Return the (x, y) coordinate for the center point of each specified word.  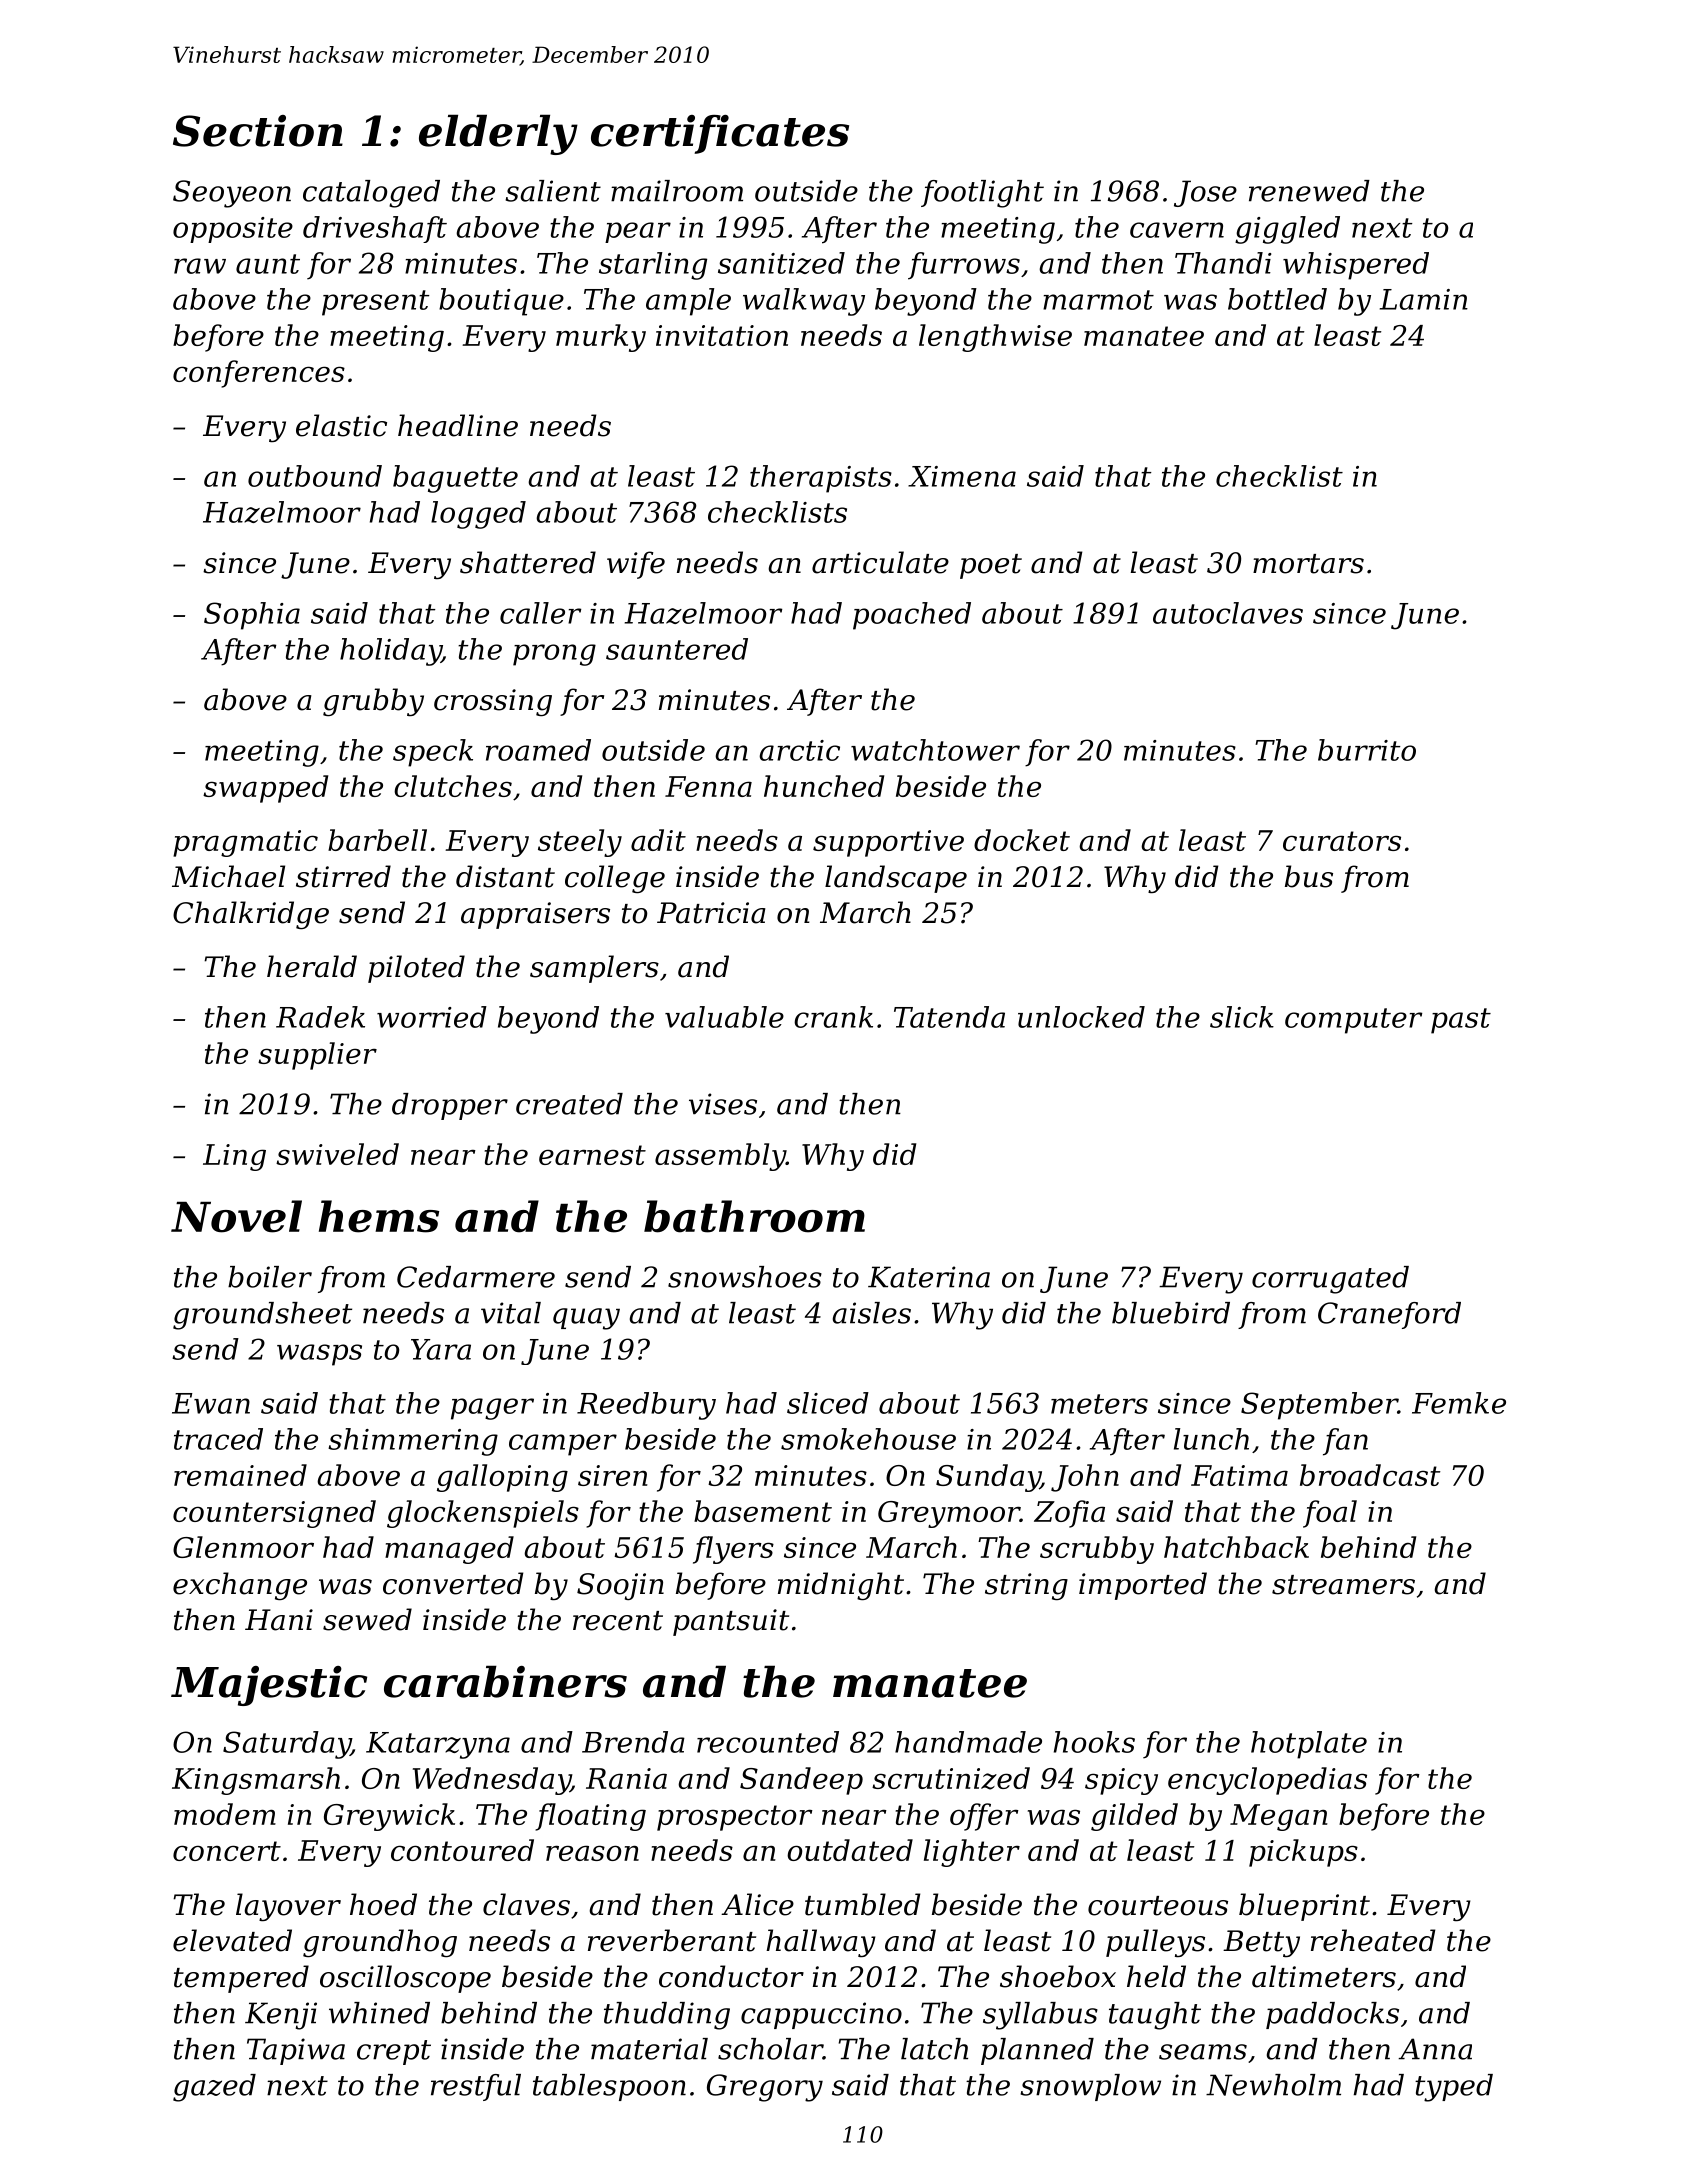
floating (590, 1817)
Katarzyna (438, 1745)
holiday (390, 652)
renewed (1309, 191)
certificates (720, 134)
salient (553, 191)
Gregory (765, 2088)
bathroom (754, 1216)
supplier (317, 1056)
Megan (1279, 1817)
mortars (1308, 564)
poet (991, 566)
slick (1242, 1017)
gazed (214, 2088)
